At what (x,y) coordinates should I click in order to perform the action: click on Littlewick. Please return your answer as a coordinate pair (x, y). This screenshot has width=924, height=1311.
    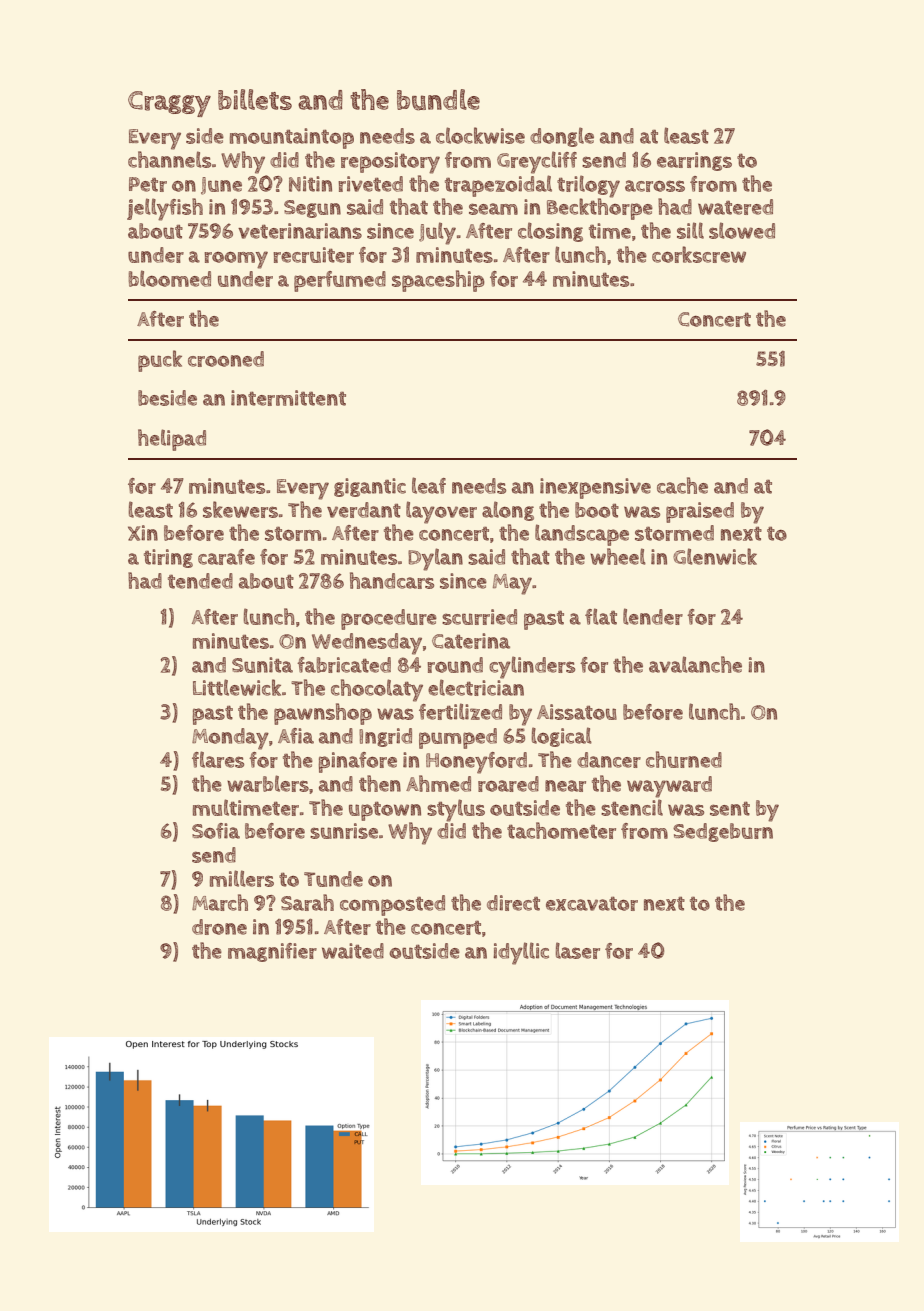
    Looking at the image, I should click on (237, 687).
